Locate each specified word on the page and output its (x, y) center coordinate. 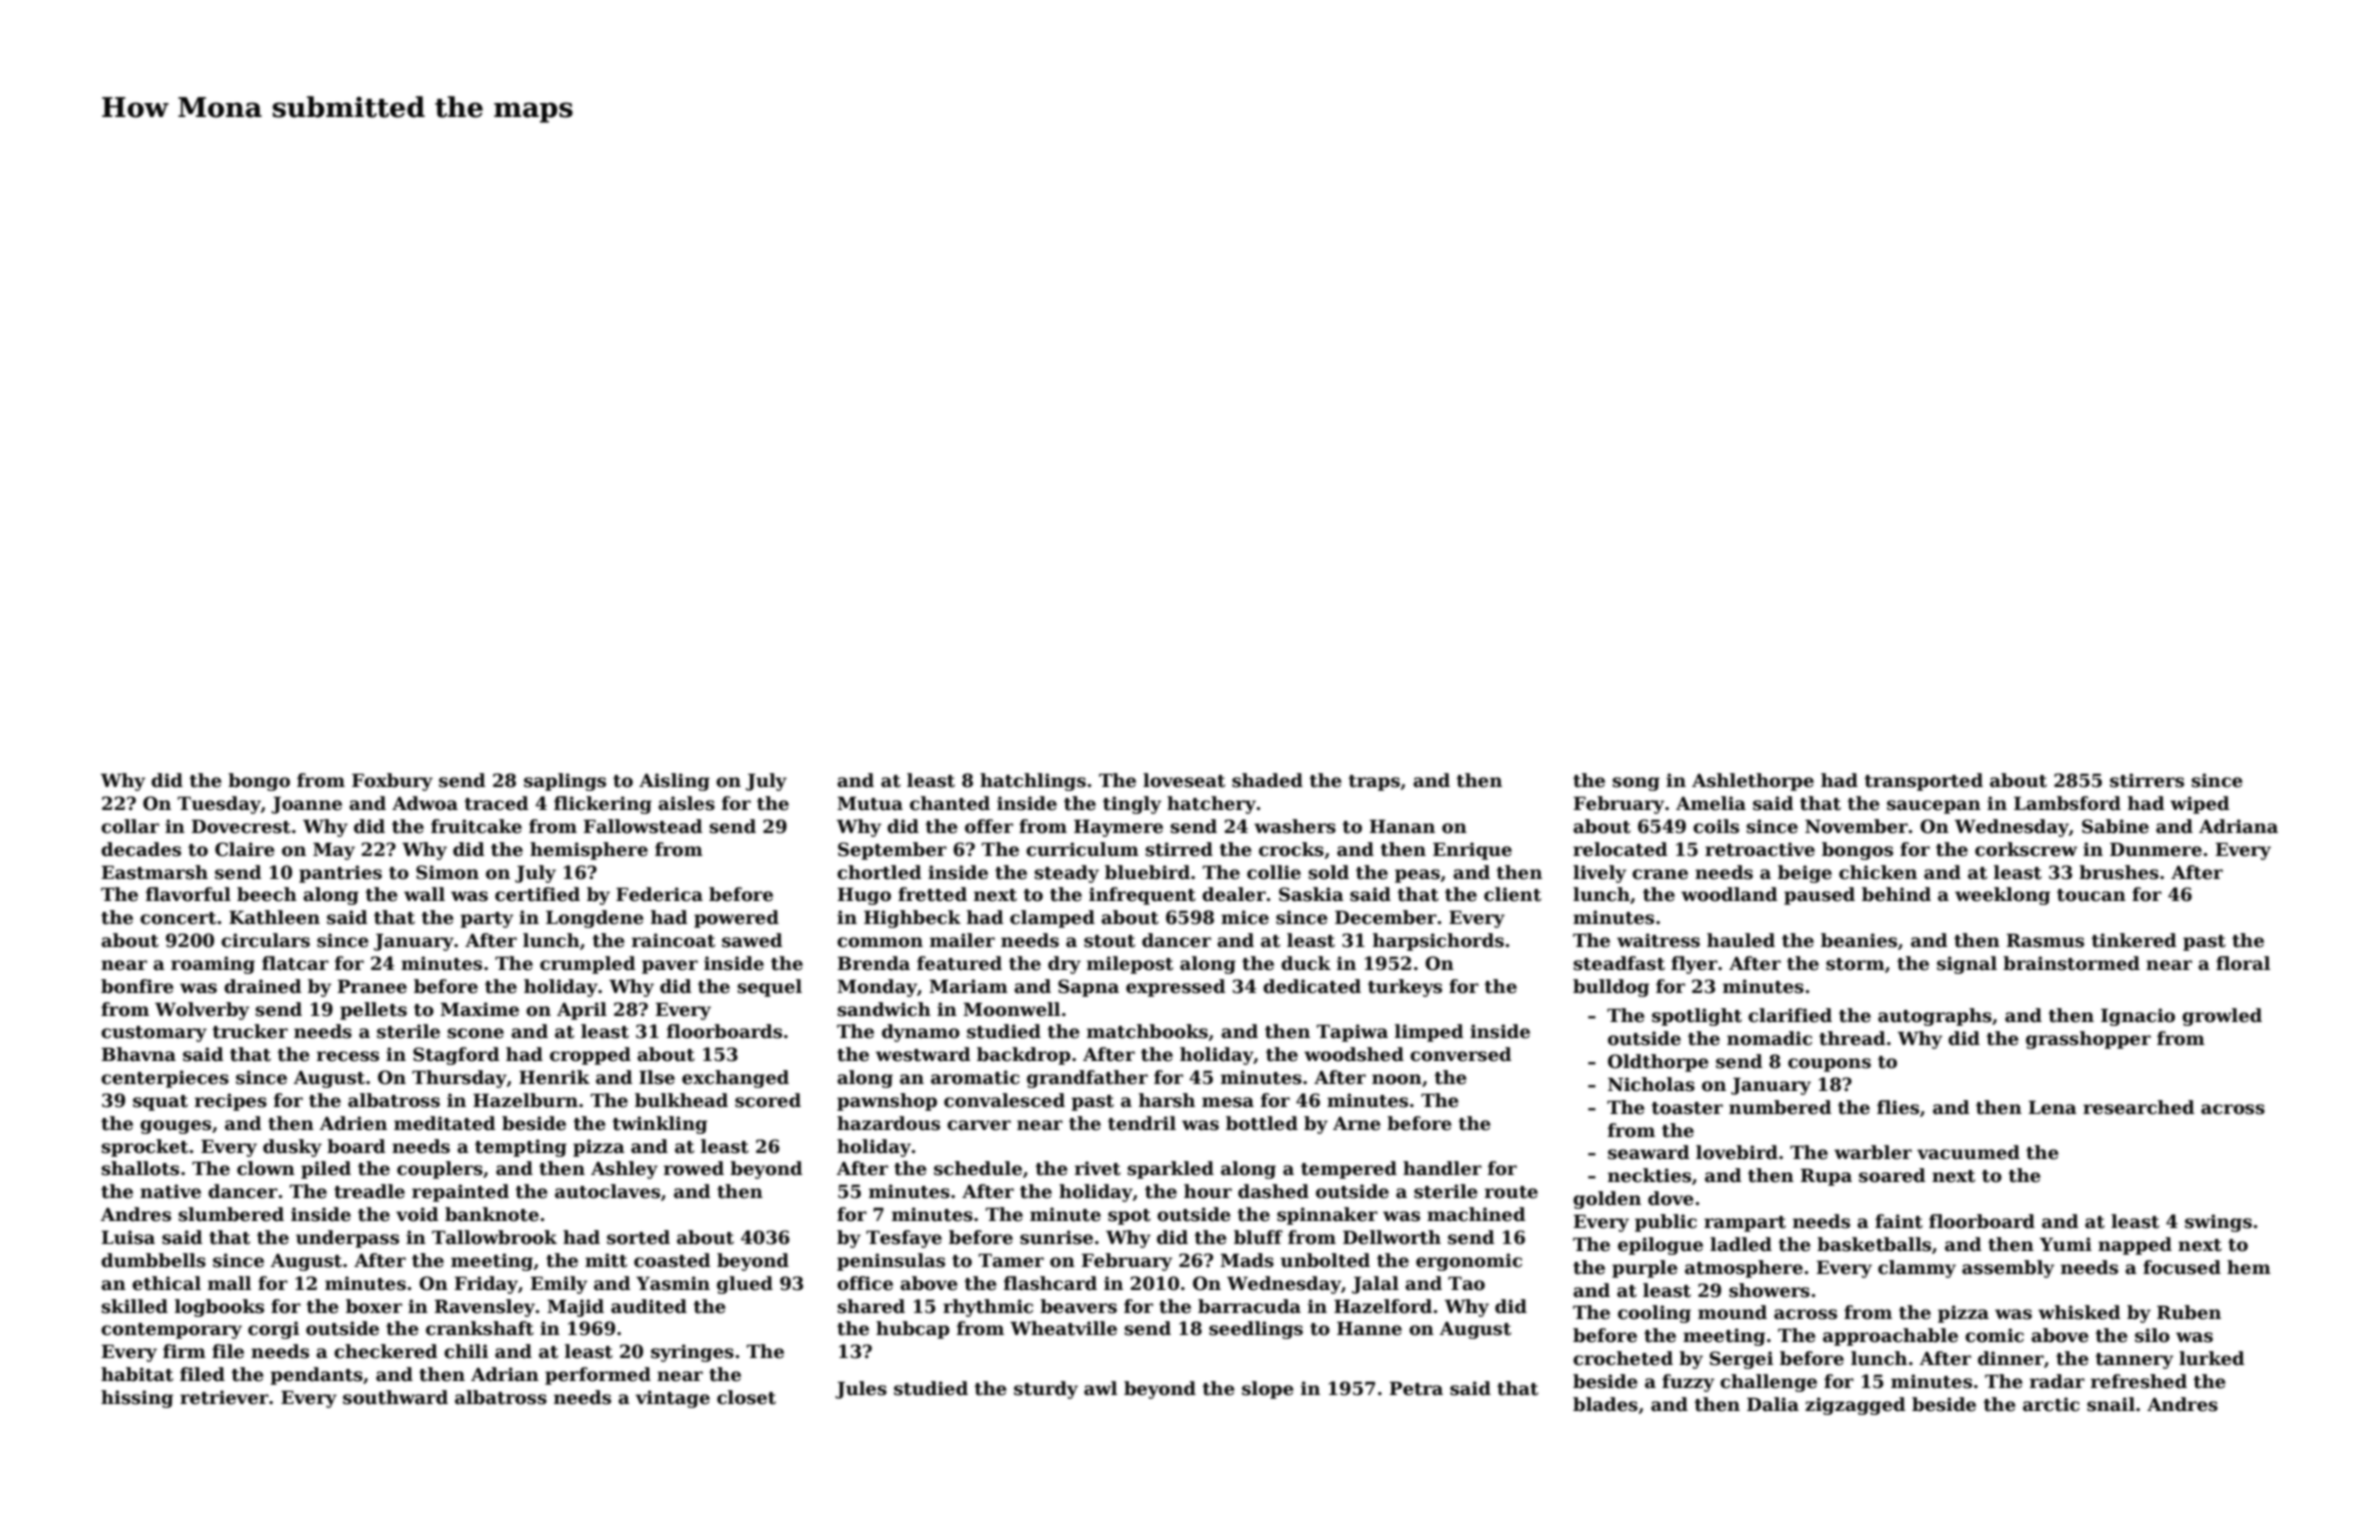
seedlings (1256, 1330)
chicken (1878, 872)
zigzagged (1855, 1406)
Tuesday (219, 805)
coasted (672, 1260)
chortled (879, 872)
